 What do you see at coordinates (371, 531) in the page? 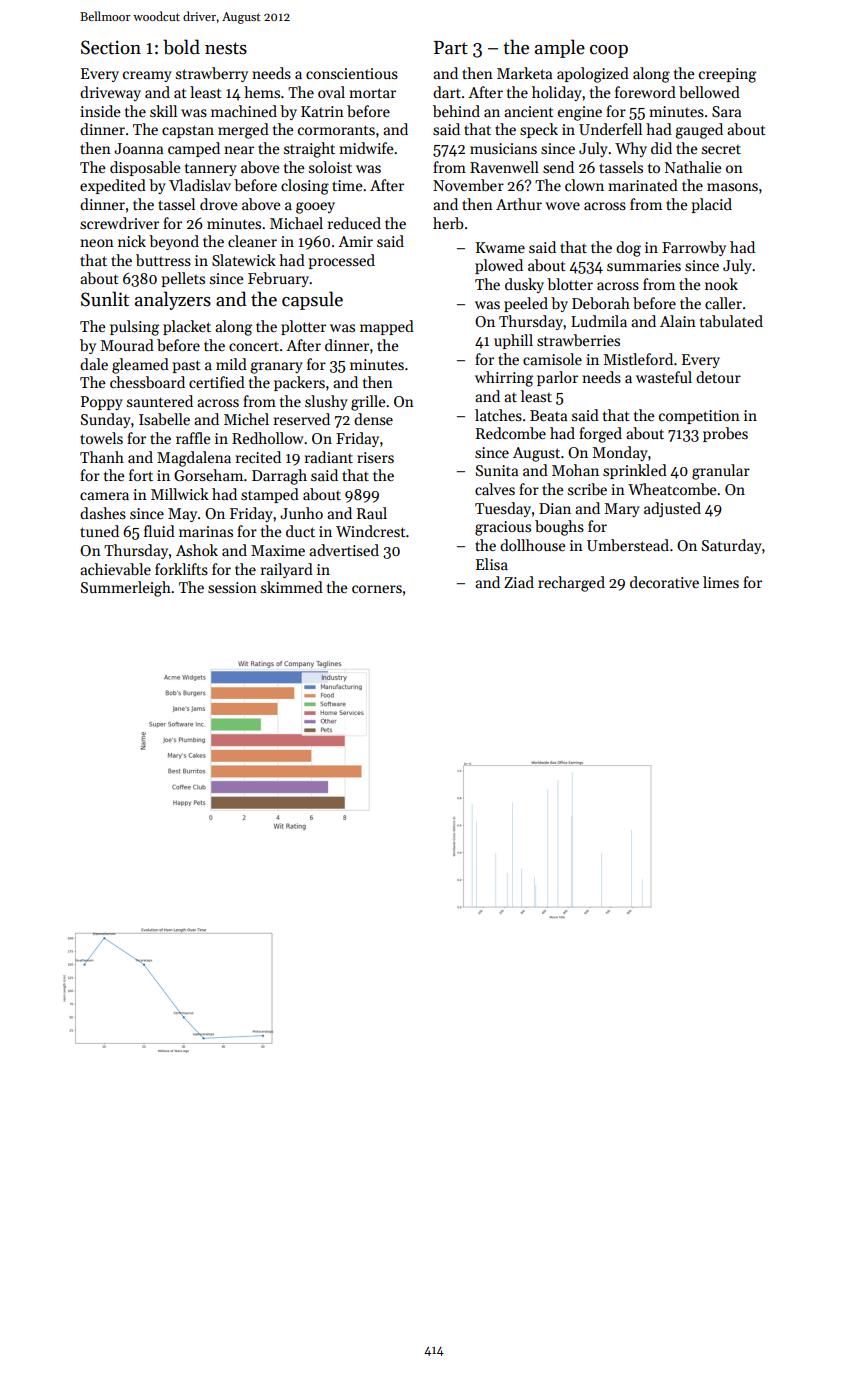
I see `Windcrest` at bounding box center [371, 531].
